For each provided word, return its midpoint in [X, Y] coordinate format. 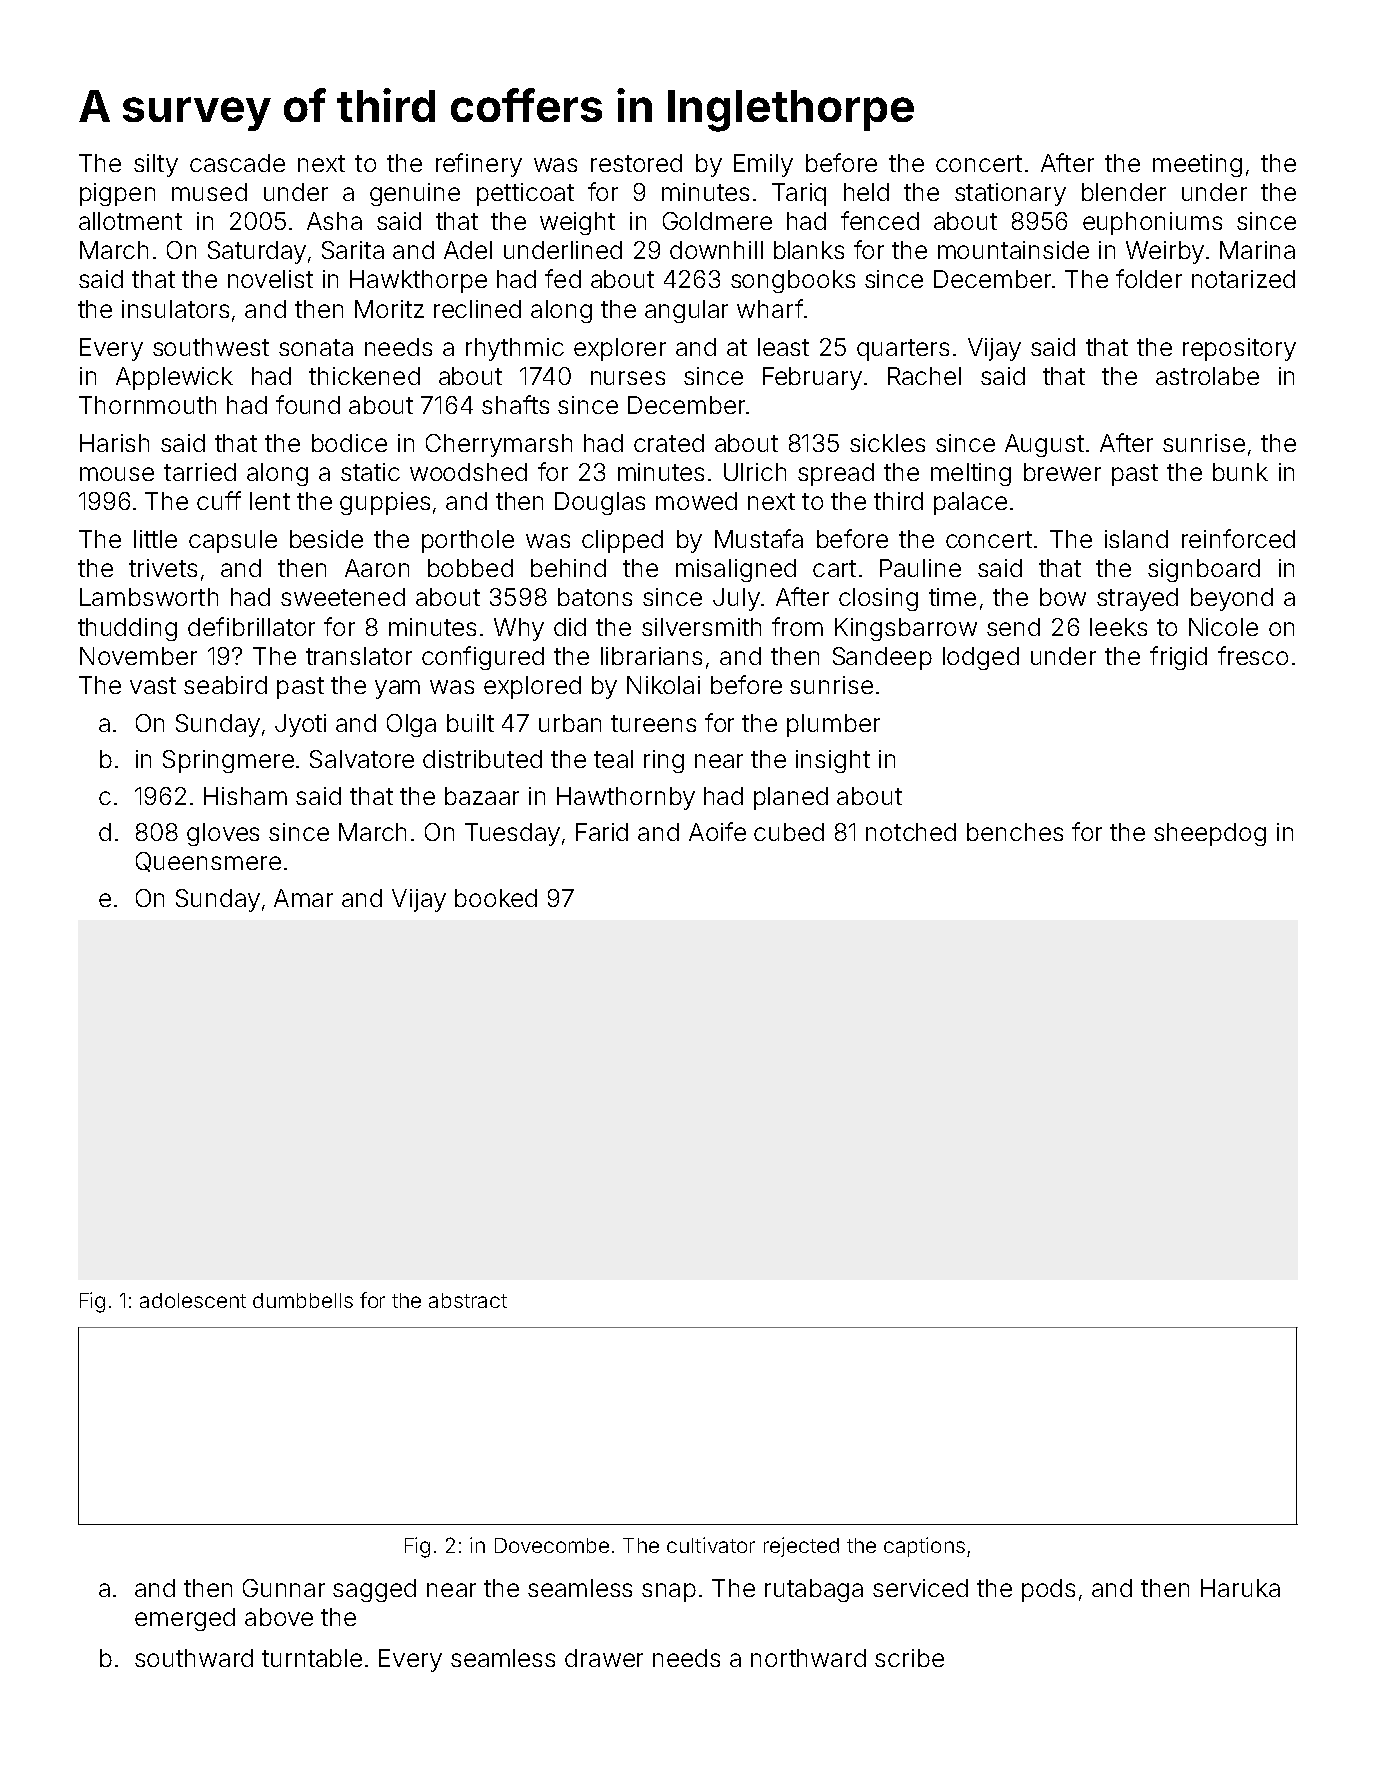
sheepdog [1210, 834]
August [1044, 445]
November [138, 656]
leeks [1118, 627]
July [736, 599]
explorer [620, 349]
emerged [185, 1619]
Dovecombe [552, 1545]
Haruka [1240, 1588]
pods [1048, 1590]
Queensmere [208, 862]
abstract [468, 1300]
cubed [789, 832]
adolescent [193, 1300]
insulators [175, 309]
